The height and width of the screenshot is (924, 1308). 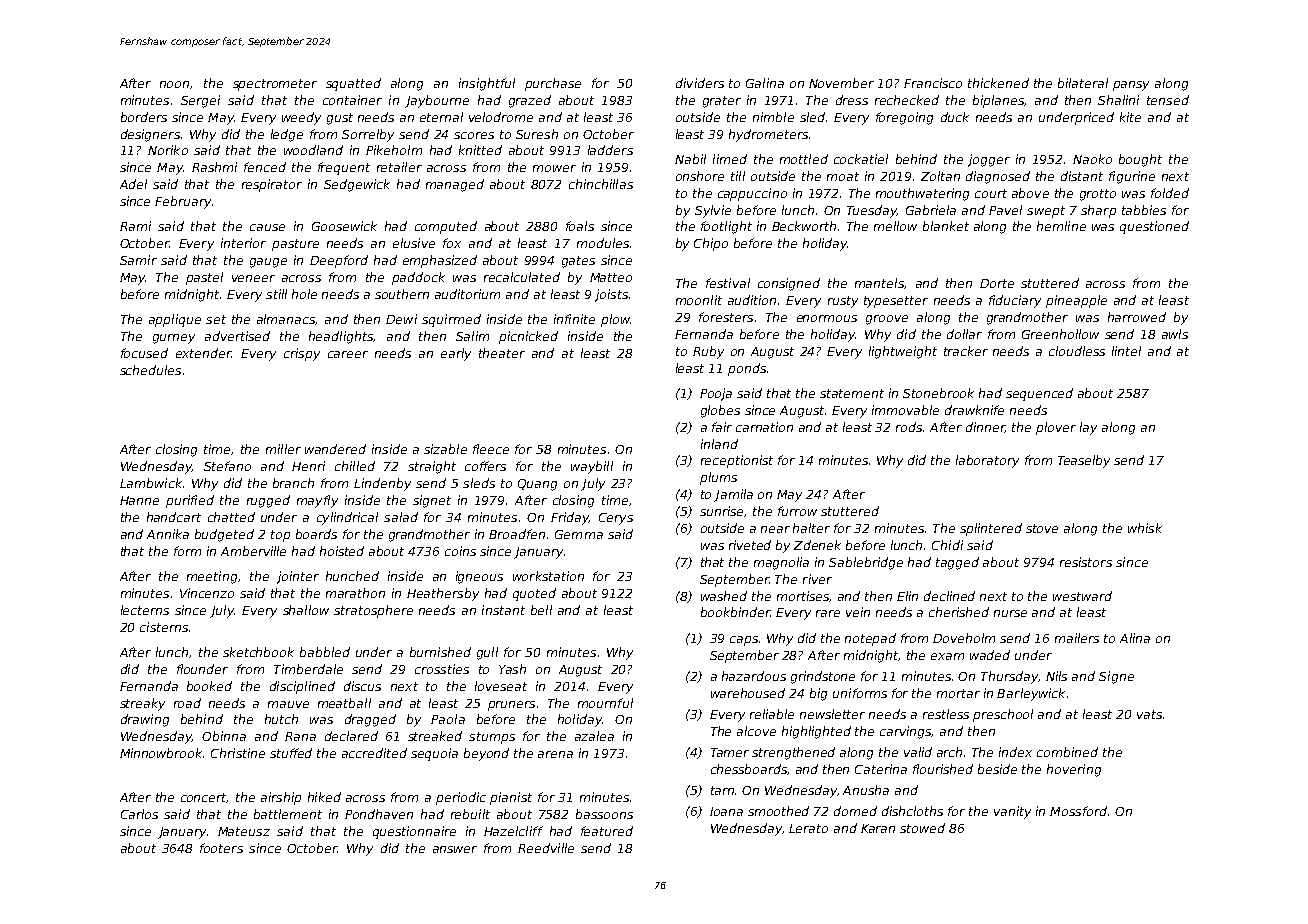 What do you see at coordinates (304, 294) in the screenshot?
I see `hole` at bounding box center [304, 294].
